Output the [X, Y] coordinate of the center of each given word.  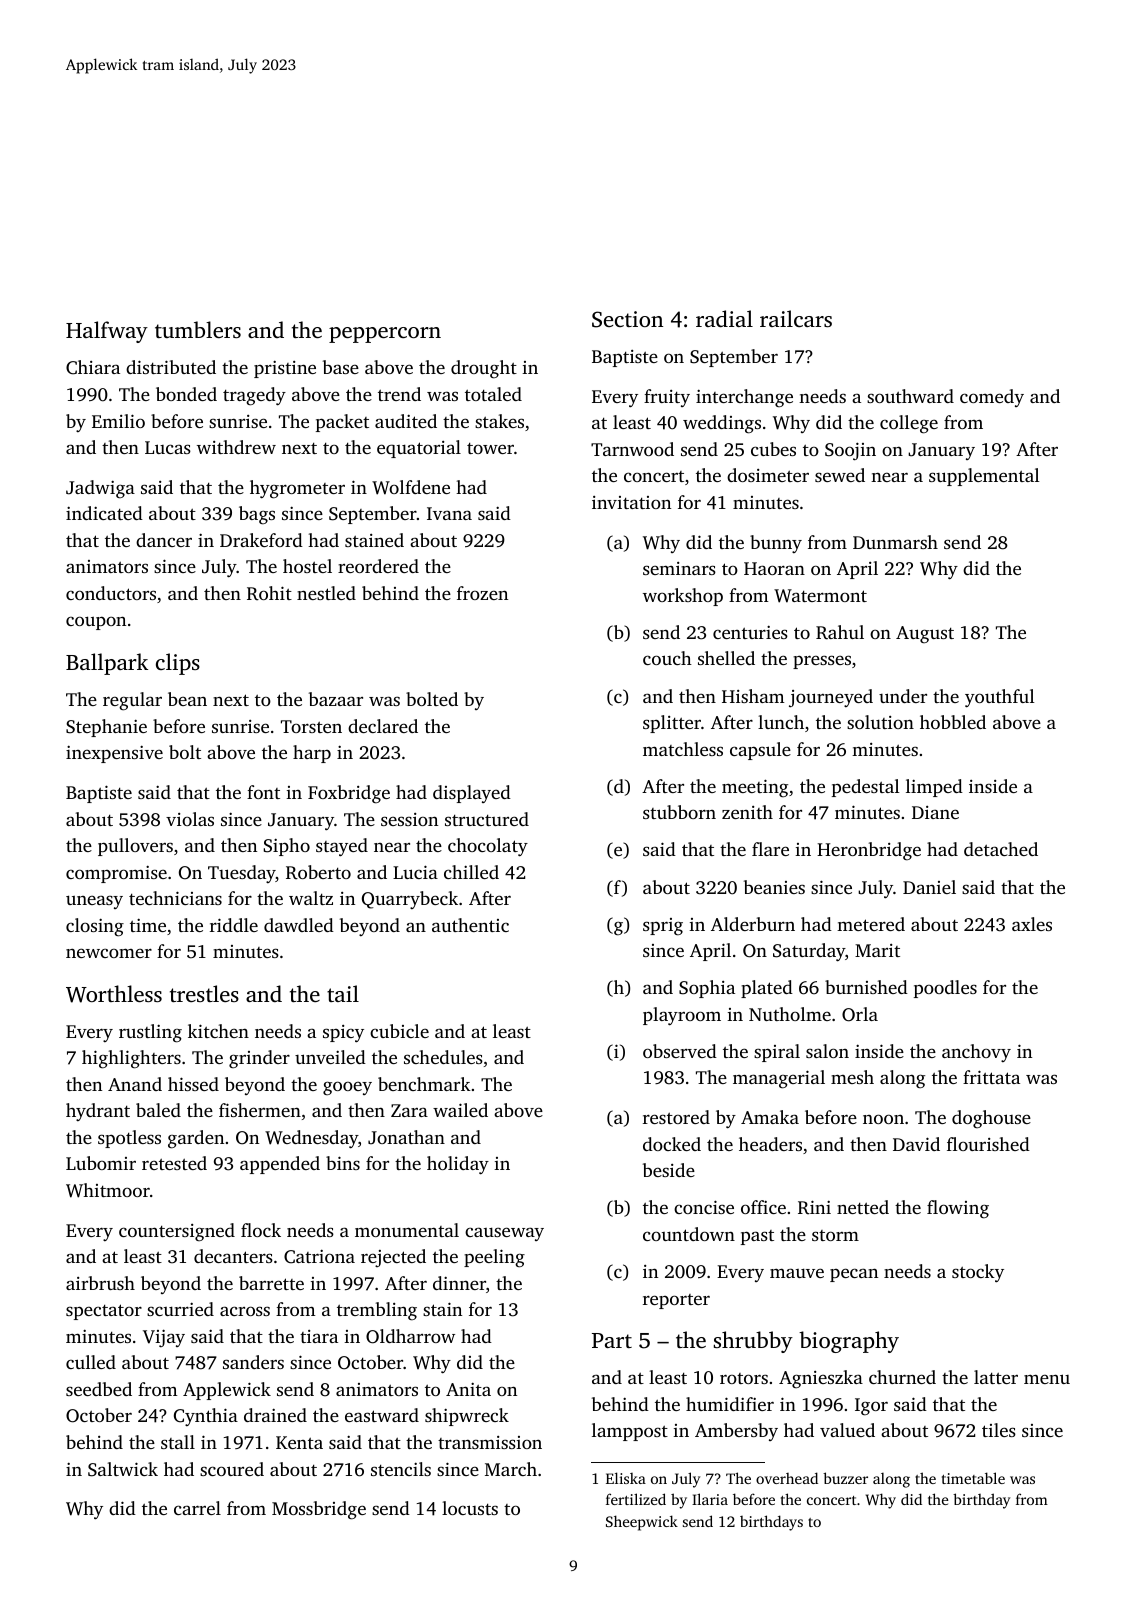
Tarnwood [632, 449]
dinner [459, 1283]
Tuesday [242, 874]
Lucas [168, 447]
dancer [164, 540]
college [909, 424]
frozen [482, 593]
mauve [797, 1273]
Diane [935, 812]
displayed [472, 794]
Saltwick [123, 1469]
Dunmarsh [895, 542]
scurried [180, 1309]
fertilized [636, 1499]
